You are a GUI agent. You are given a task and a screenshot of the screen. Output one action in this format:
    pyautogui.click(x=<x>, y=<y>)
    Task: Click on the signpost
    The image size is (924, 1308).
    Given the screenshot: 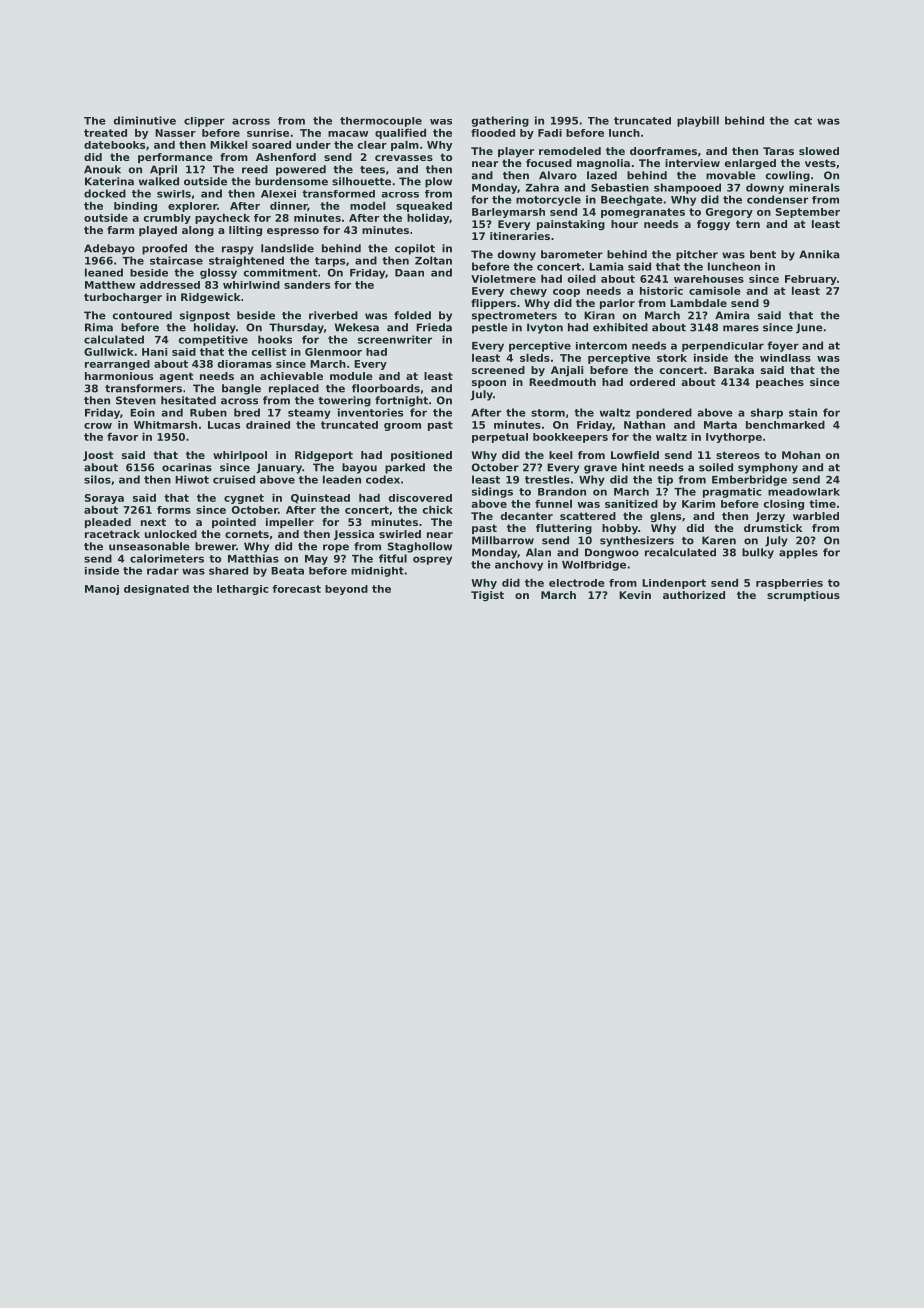 What is the action you would take?
    pyautogui.click(x=205, y=316)
